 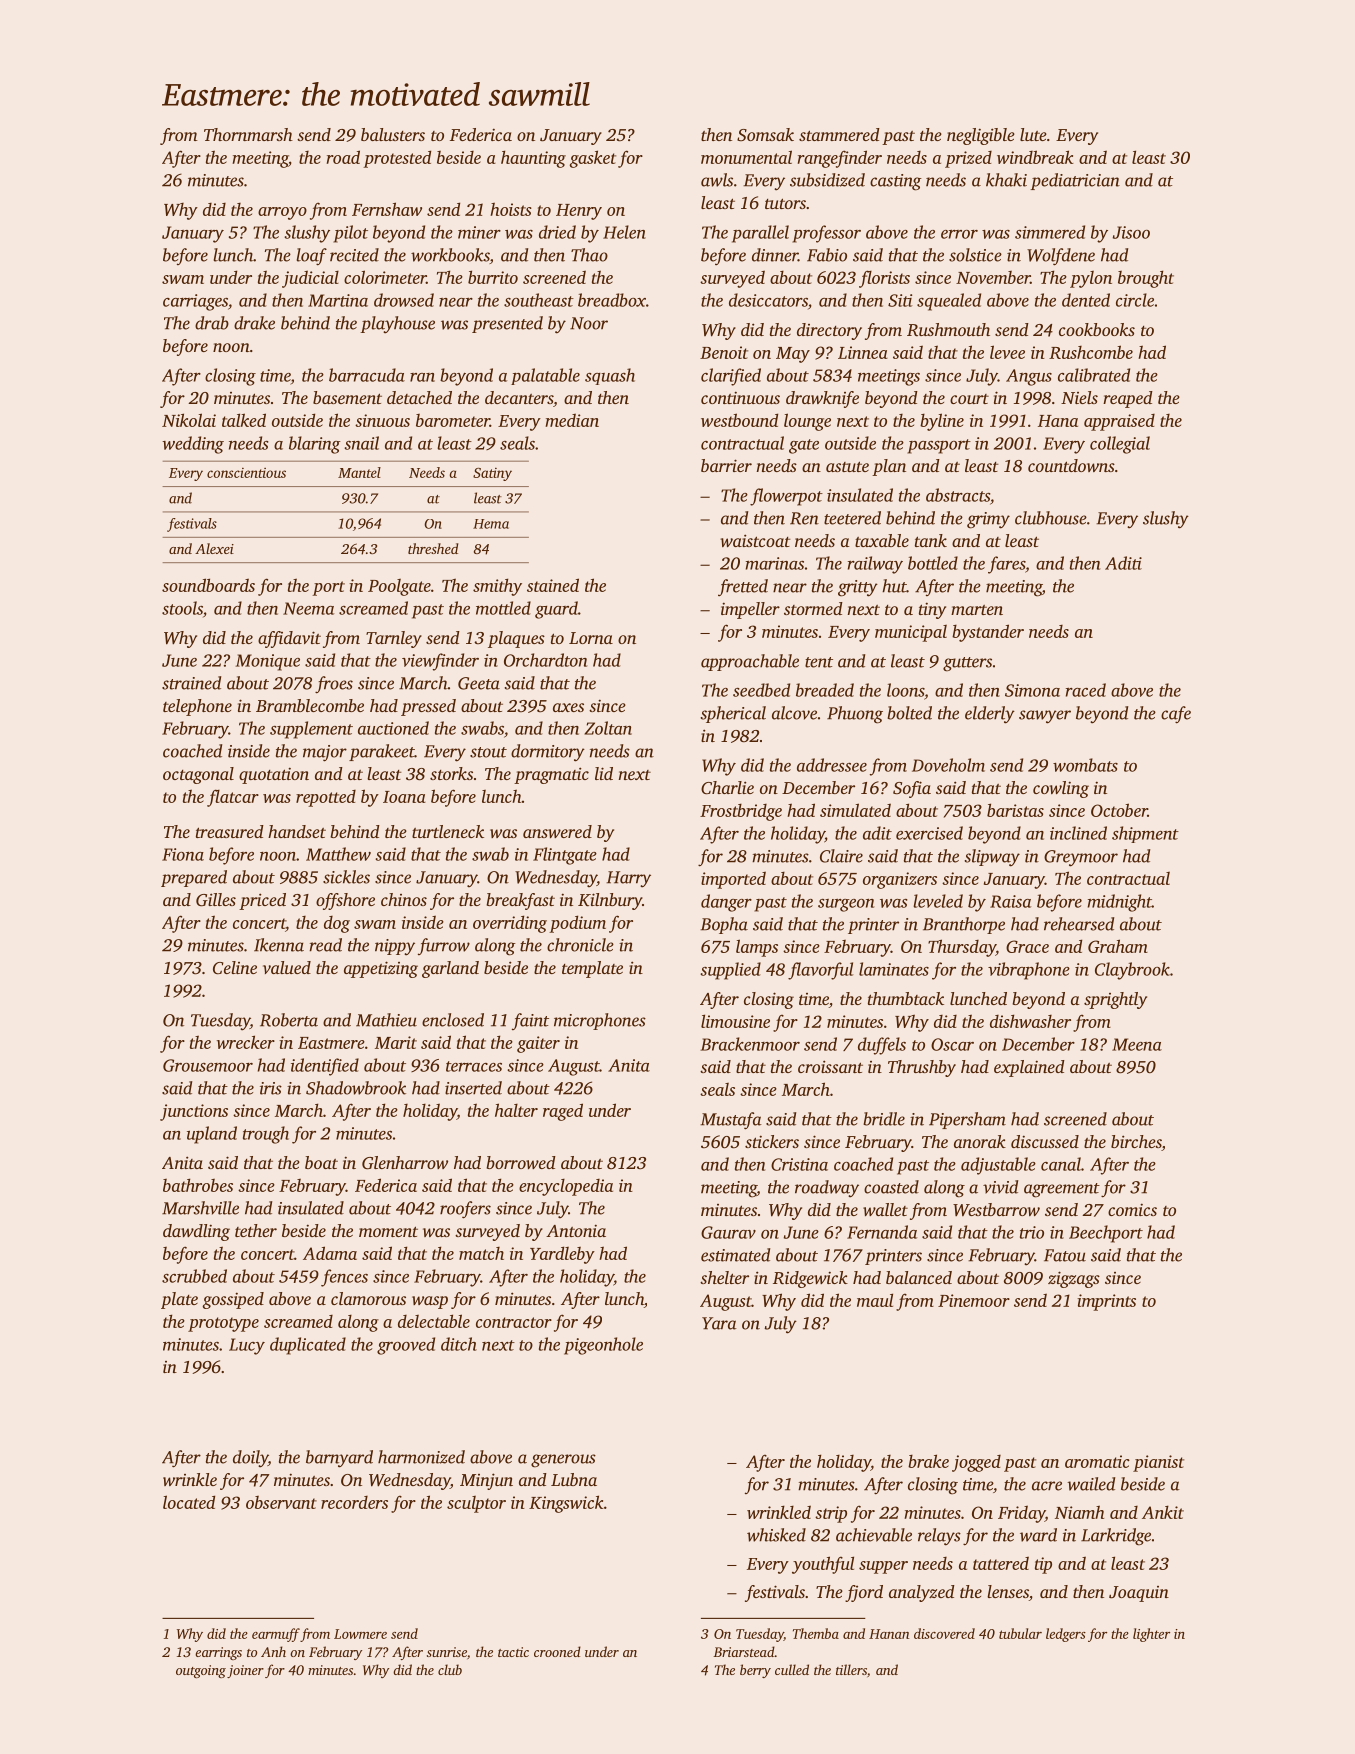 What do you see at coordinates (189, 1502) in the screenshot?
I see `located` at bounding box center [189, 1502].
